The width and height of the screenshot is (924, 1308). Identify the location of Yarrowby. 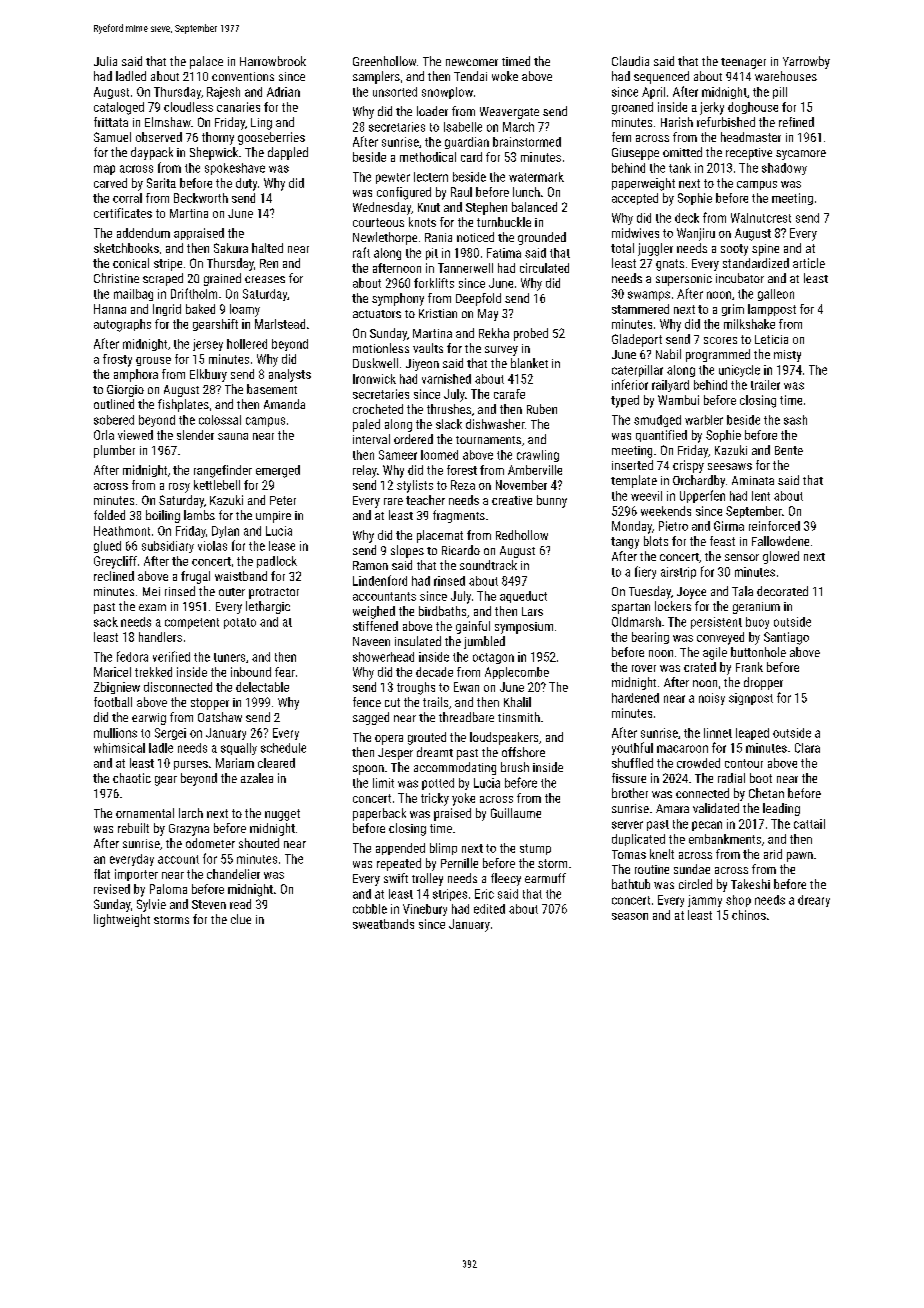
(806, 62).
